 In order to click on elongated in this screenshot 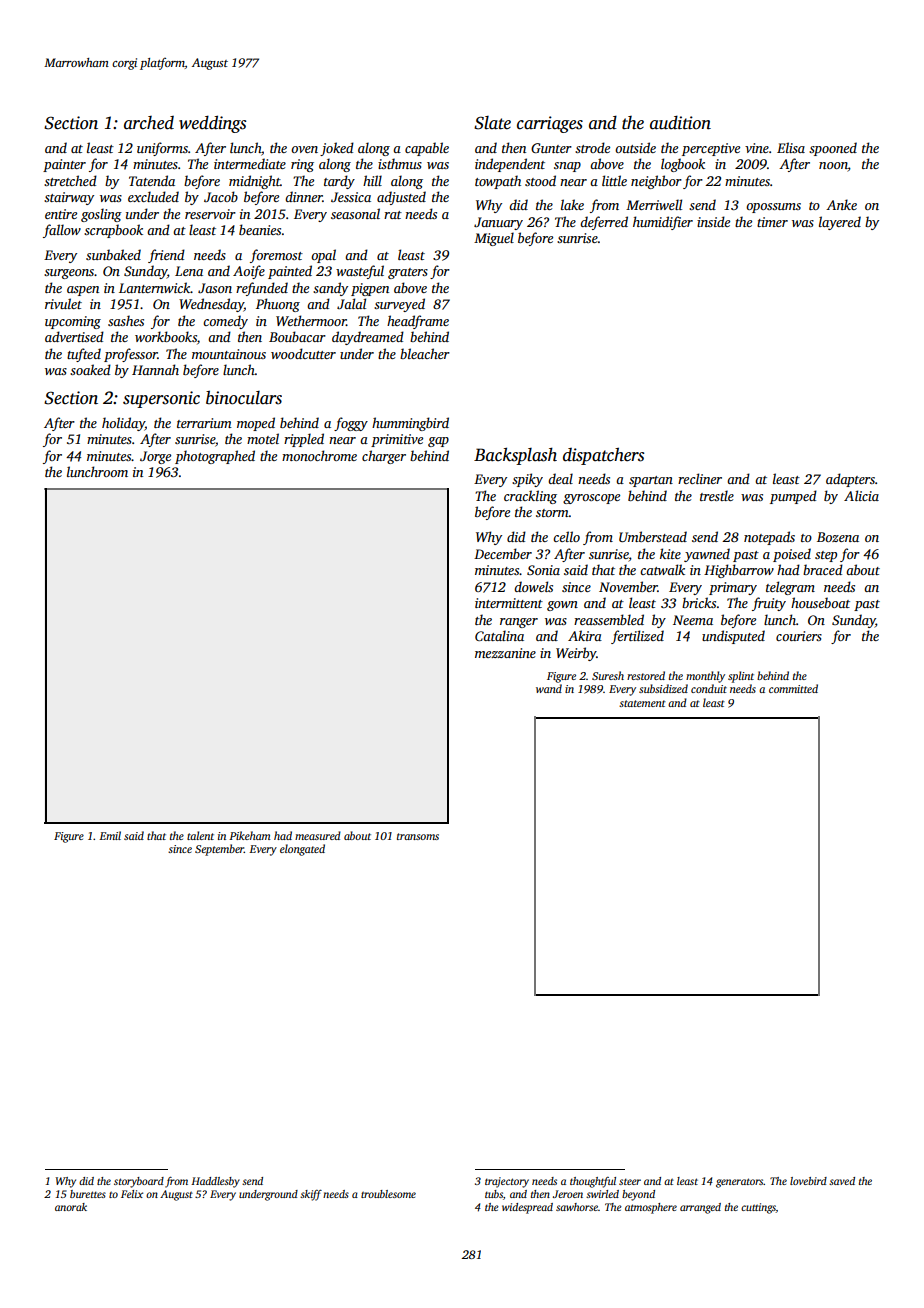, I will do `click(302, 850)`.
